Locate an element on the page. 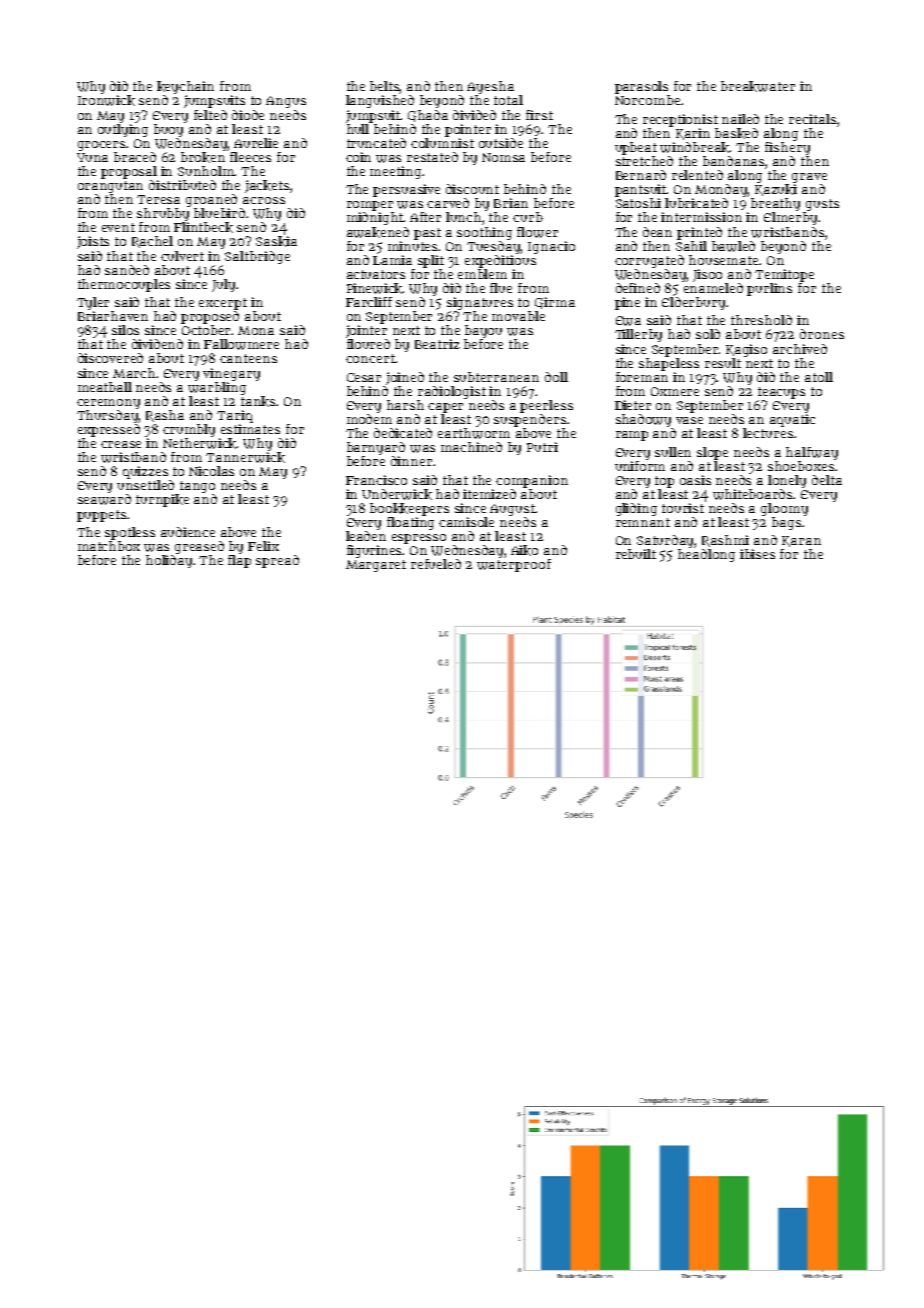 The width and height of the document is (924, 1308). holiday is located at coordinates (170, 561).
